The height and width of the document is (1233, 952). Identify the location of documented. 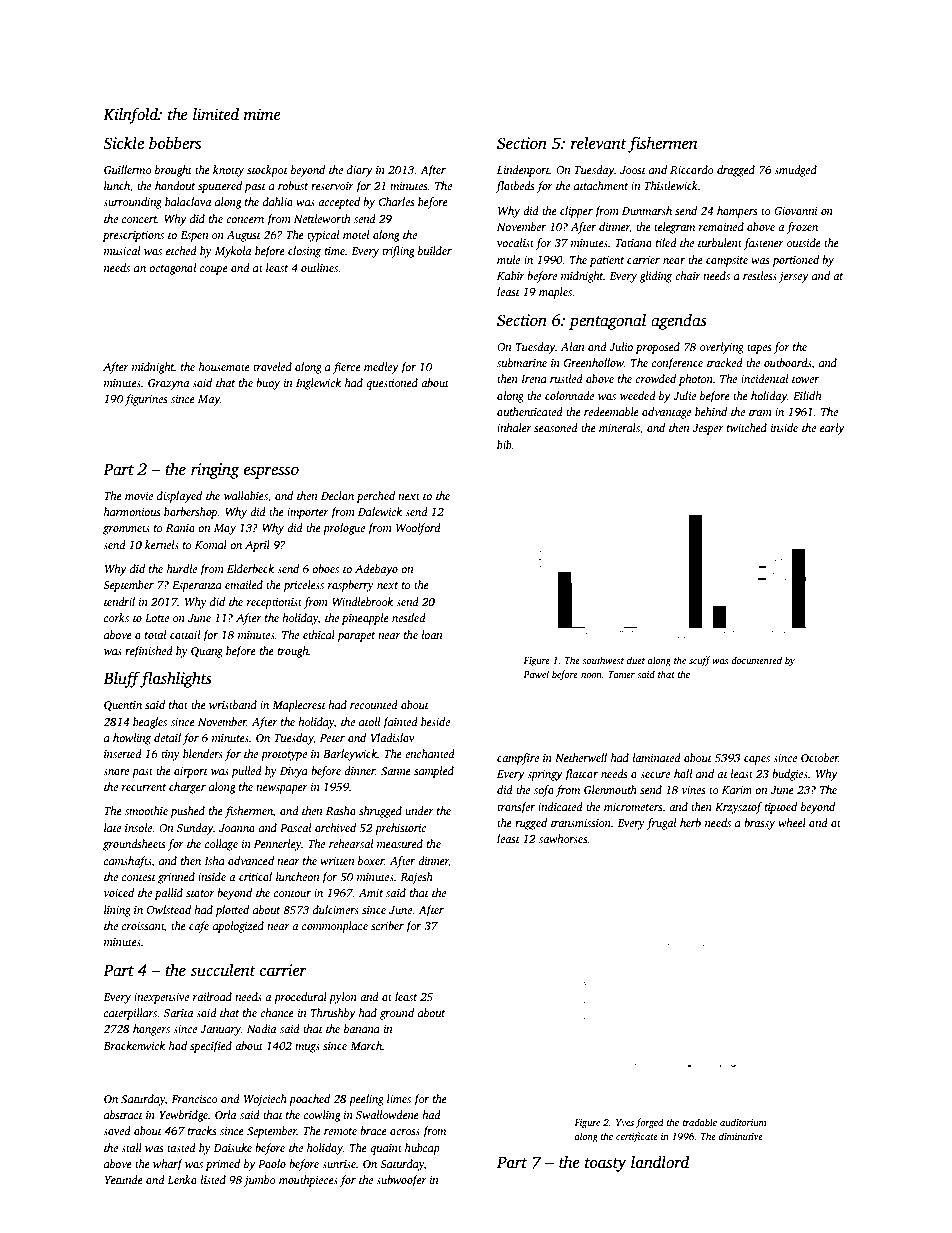
(756, 660).
